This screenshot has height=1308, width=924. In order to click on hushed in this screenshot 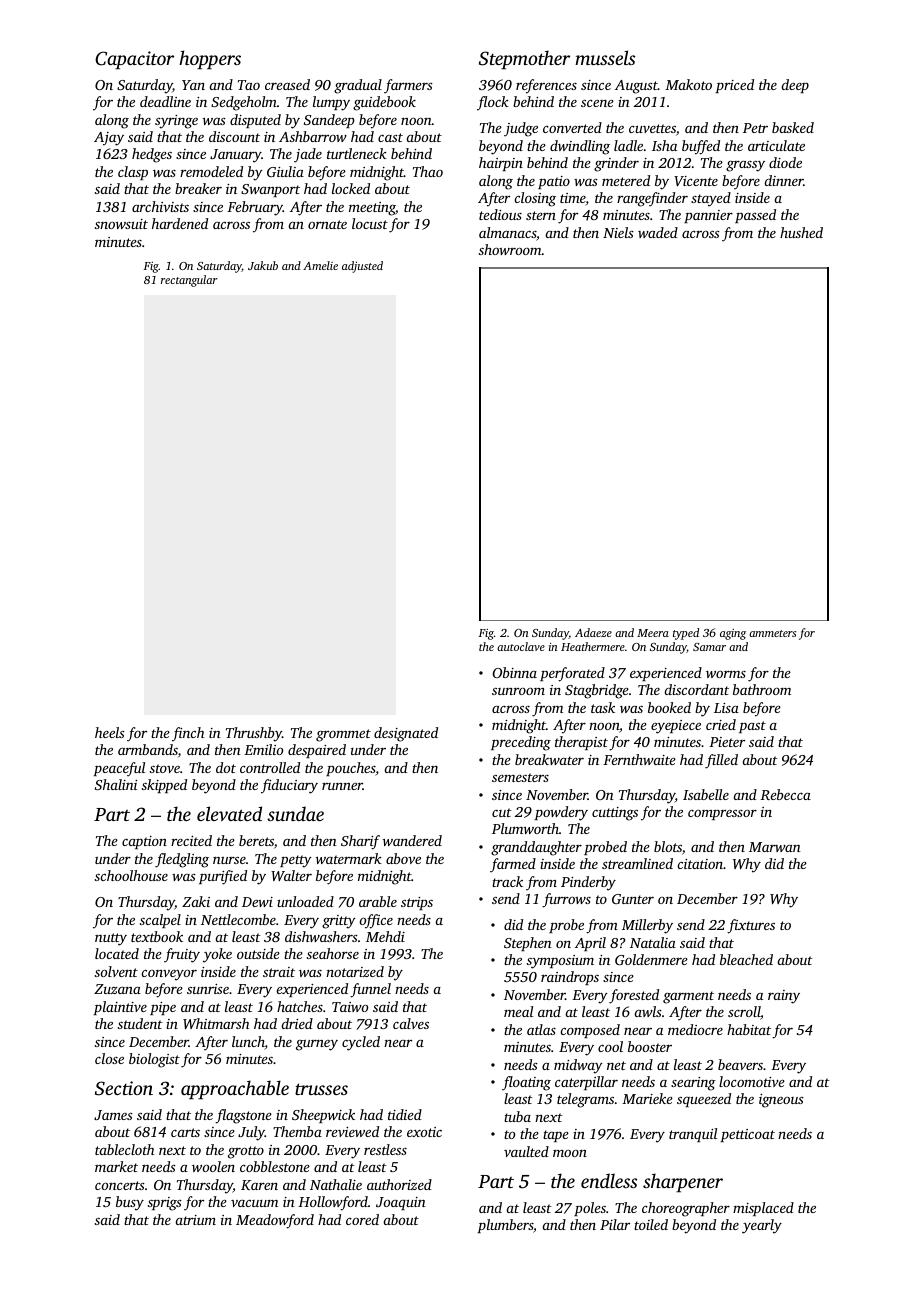, I will do `click(801, 232)`.
